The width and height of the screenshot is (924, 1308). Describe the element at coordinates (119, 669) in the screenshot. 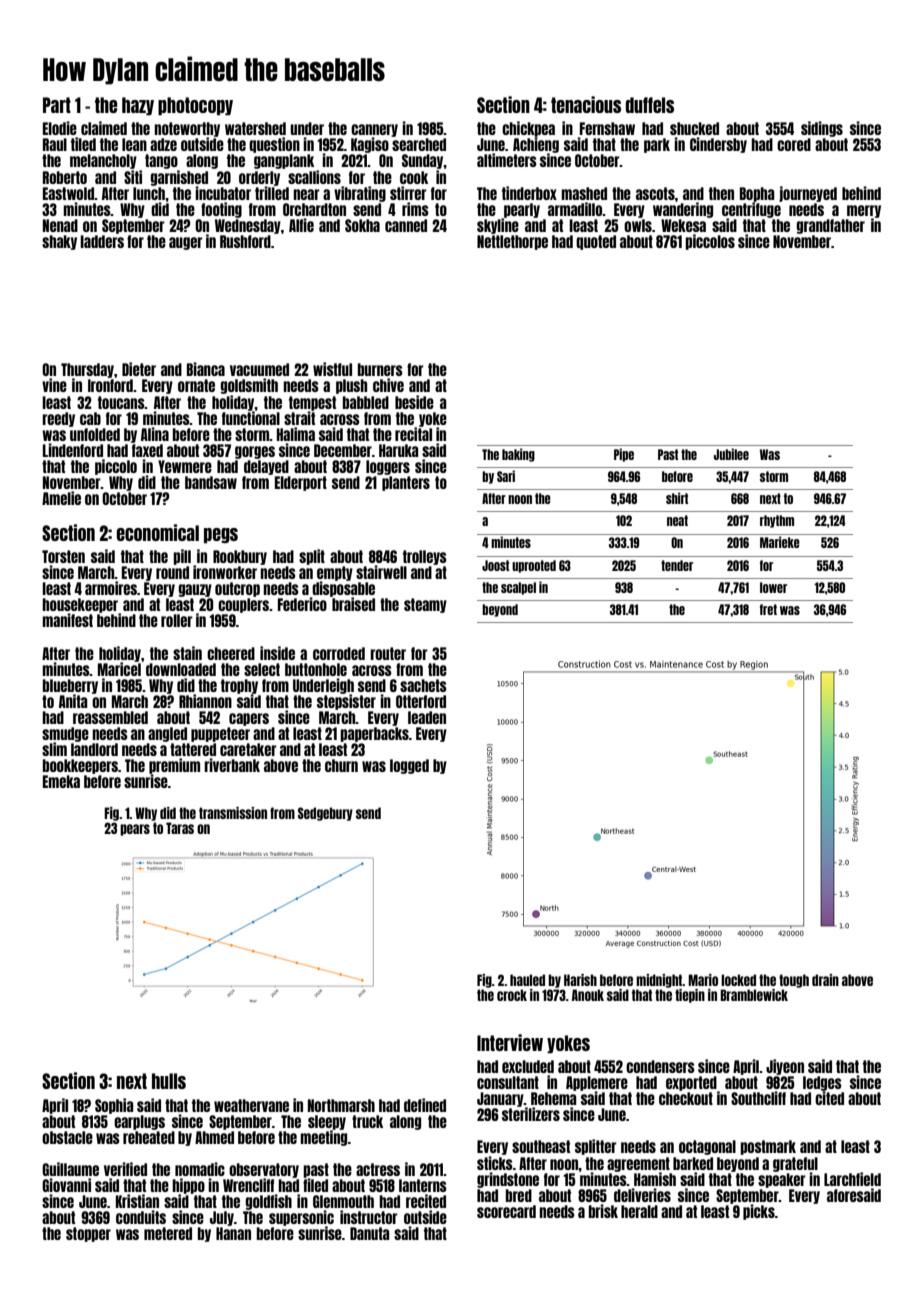

I see `Maricel` at that location.
